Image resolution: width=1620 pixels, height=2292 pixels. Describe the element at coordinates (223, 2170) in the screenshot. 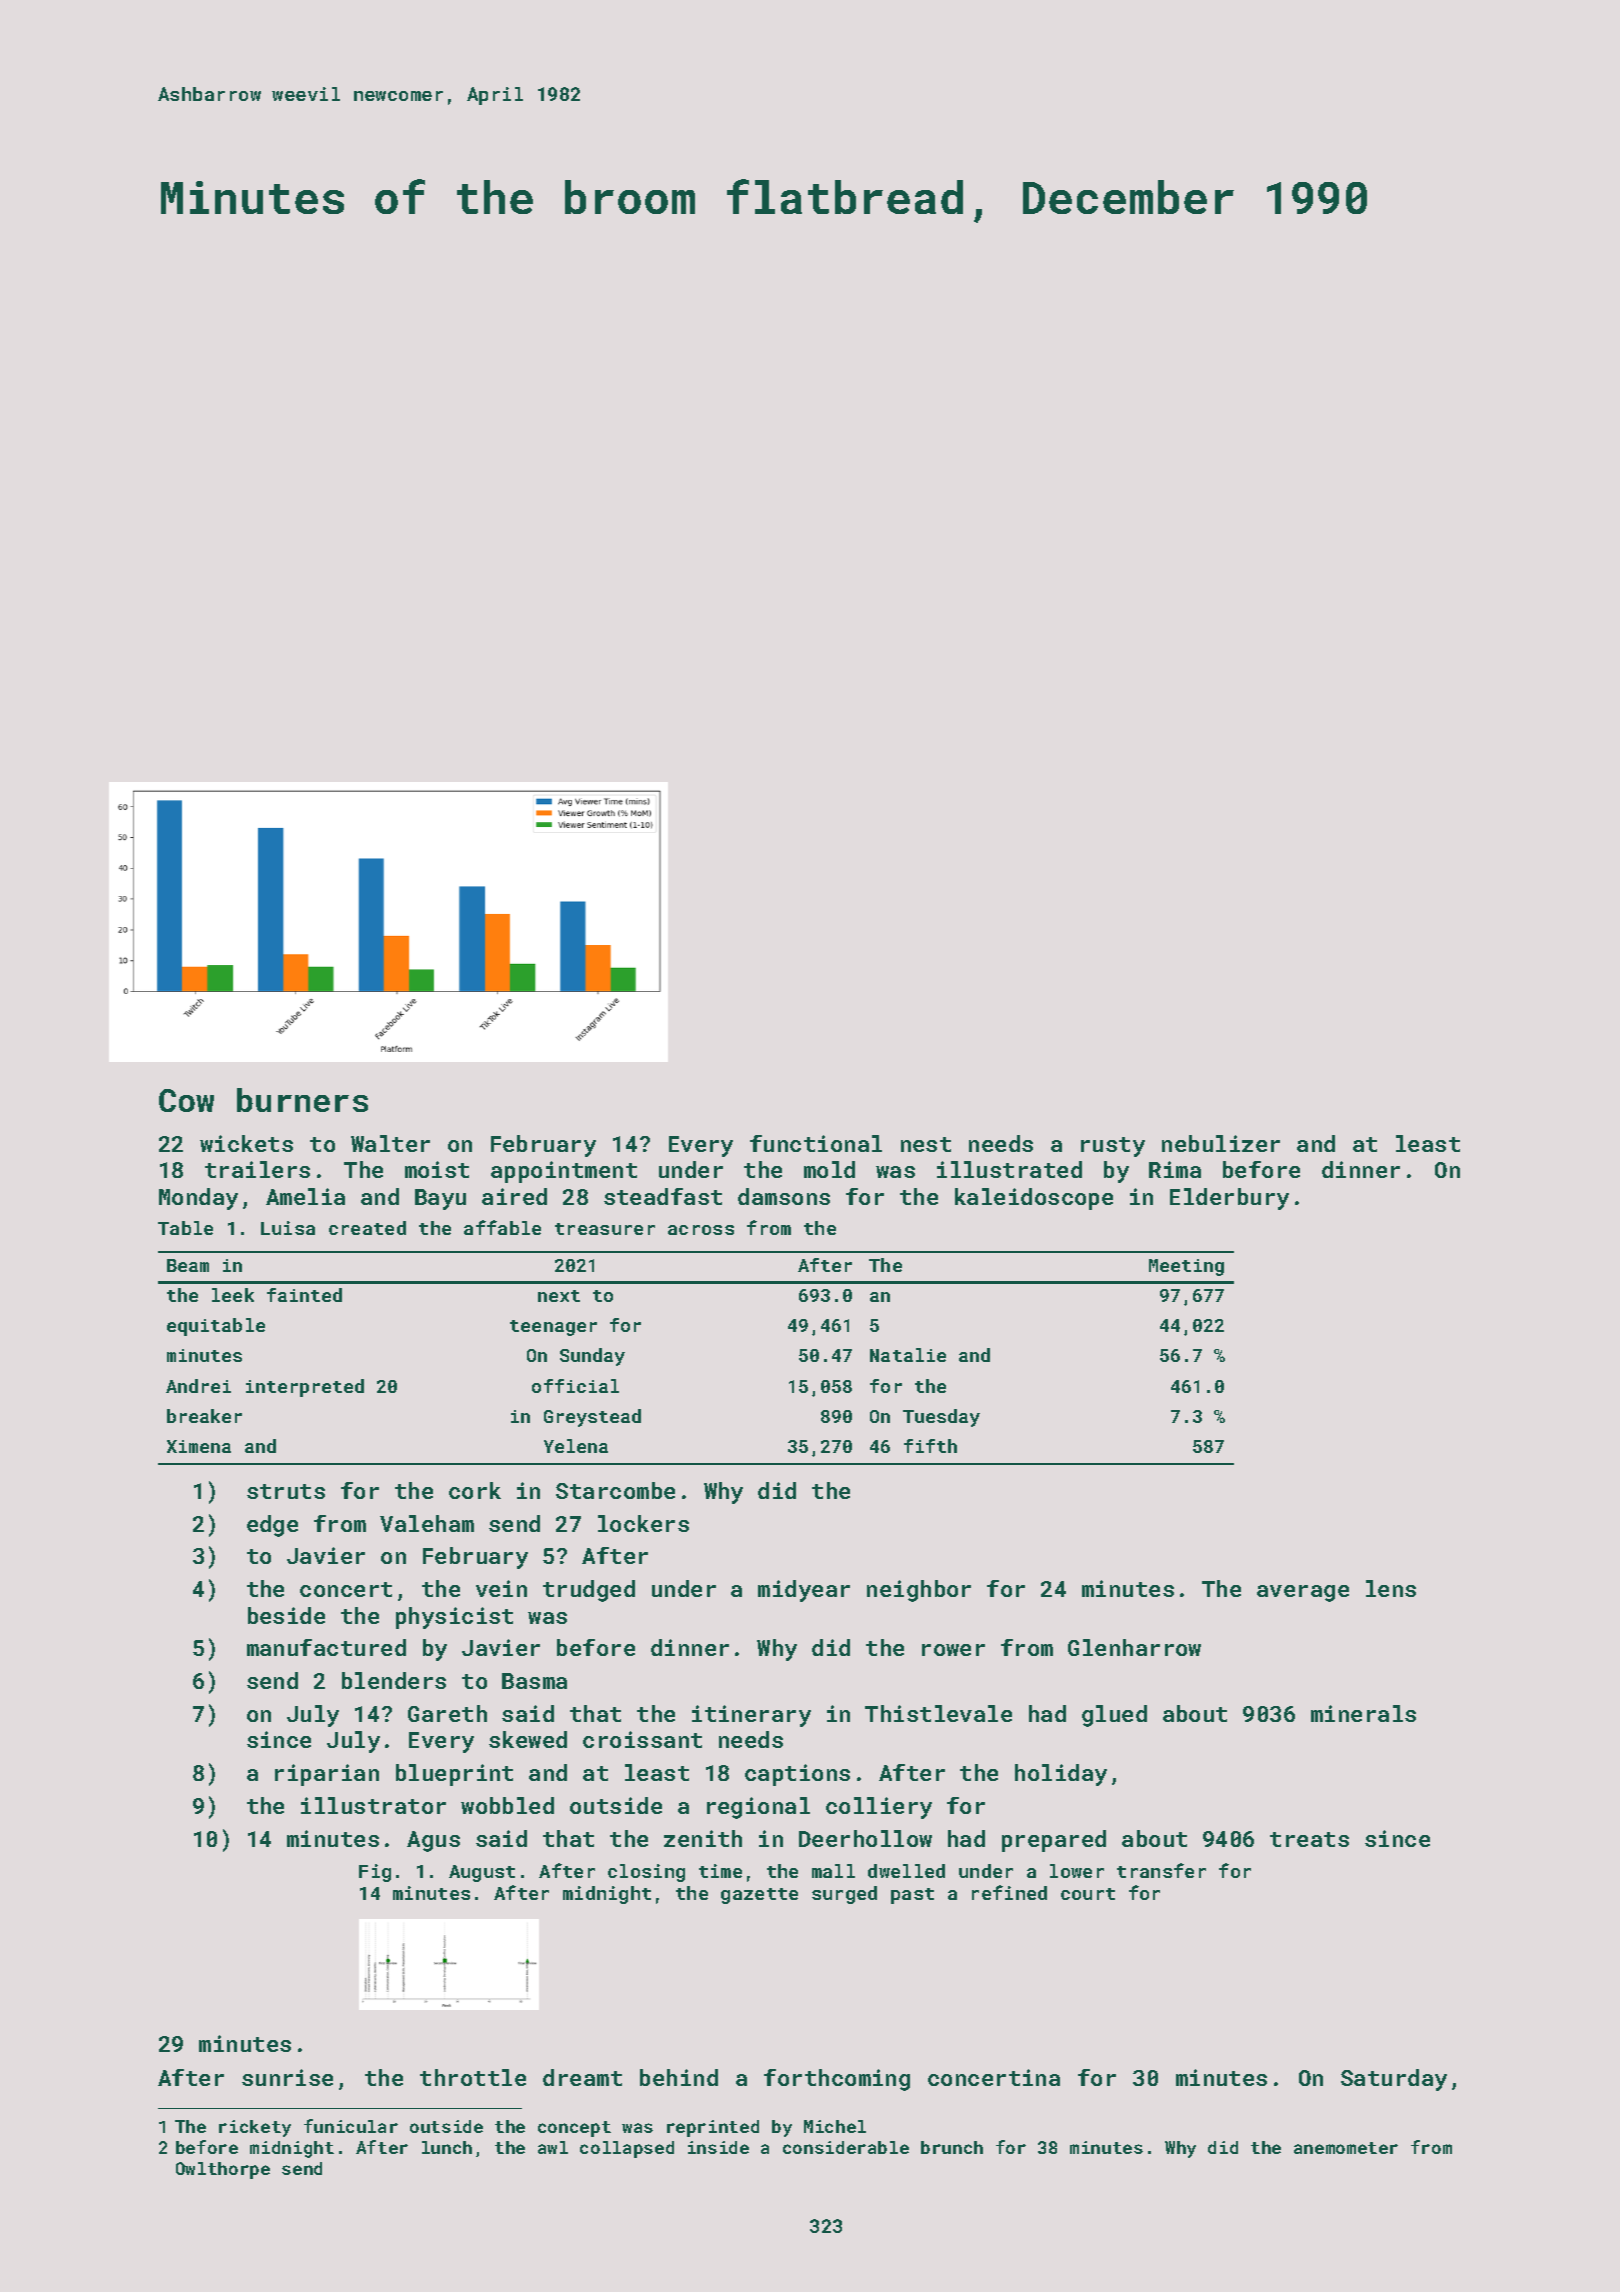

I see `Owlthorpe` at that location.
